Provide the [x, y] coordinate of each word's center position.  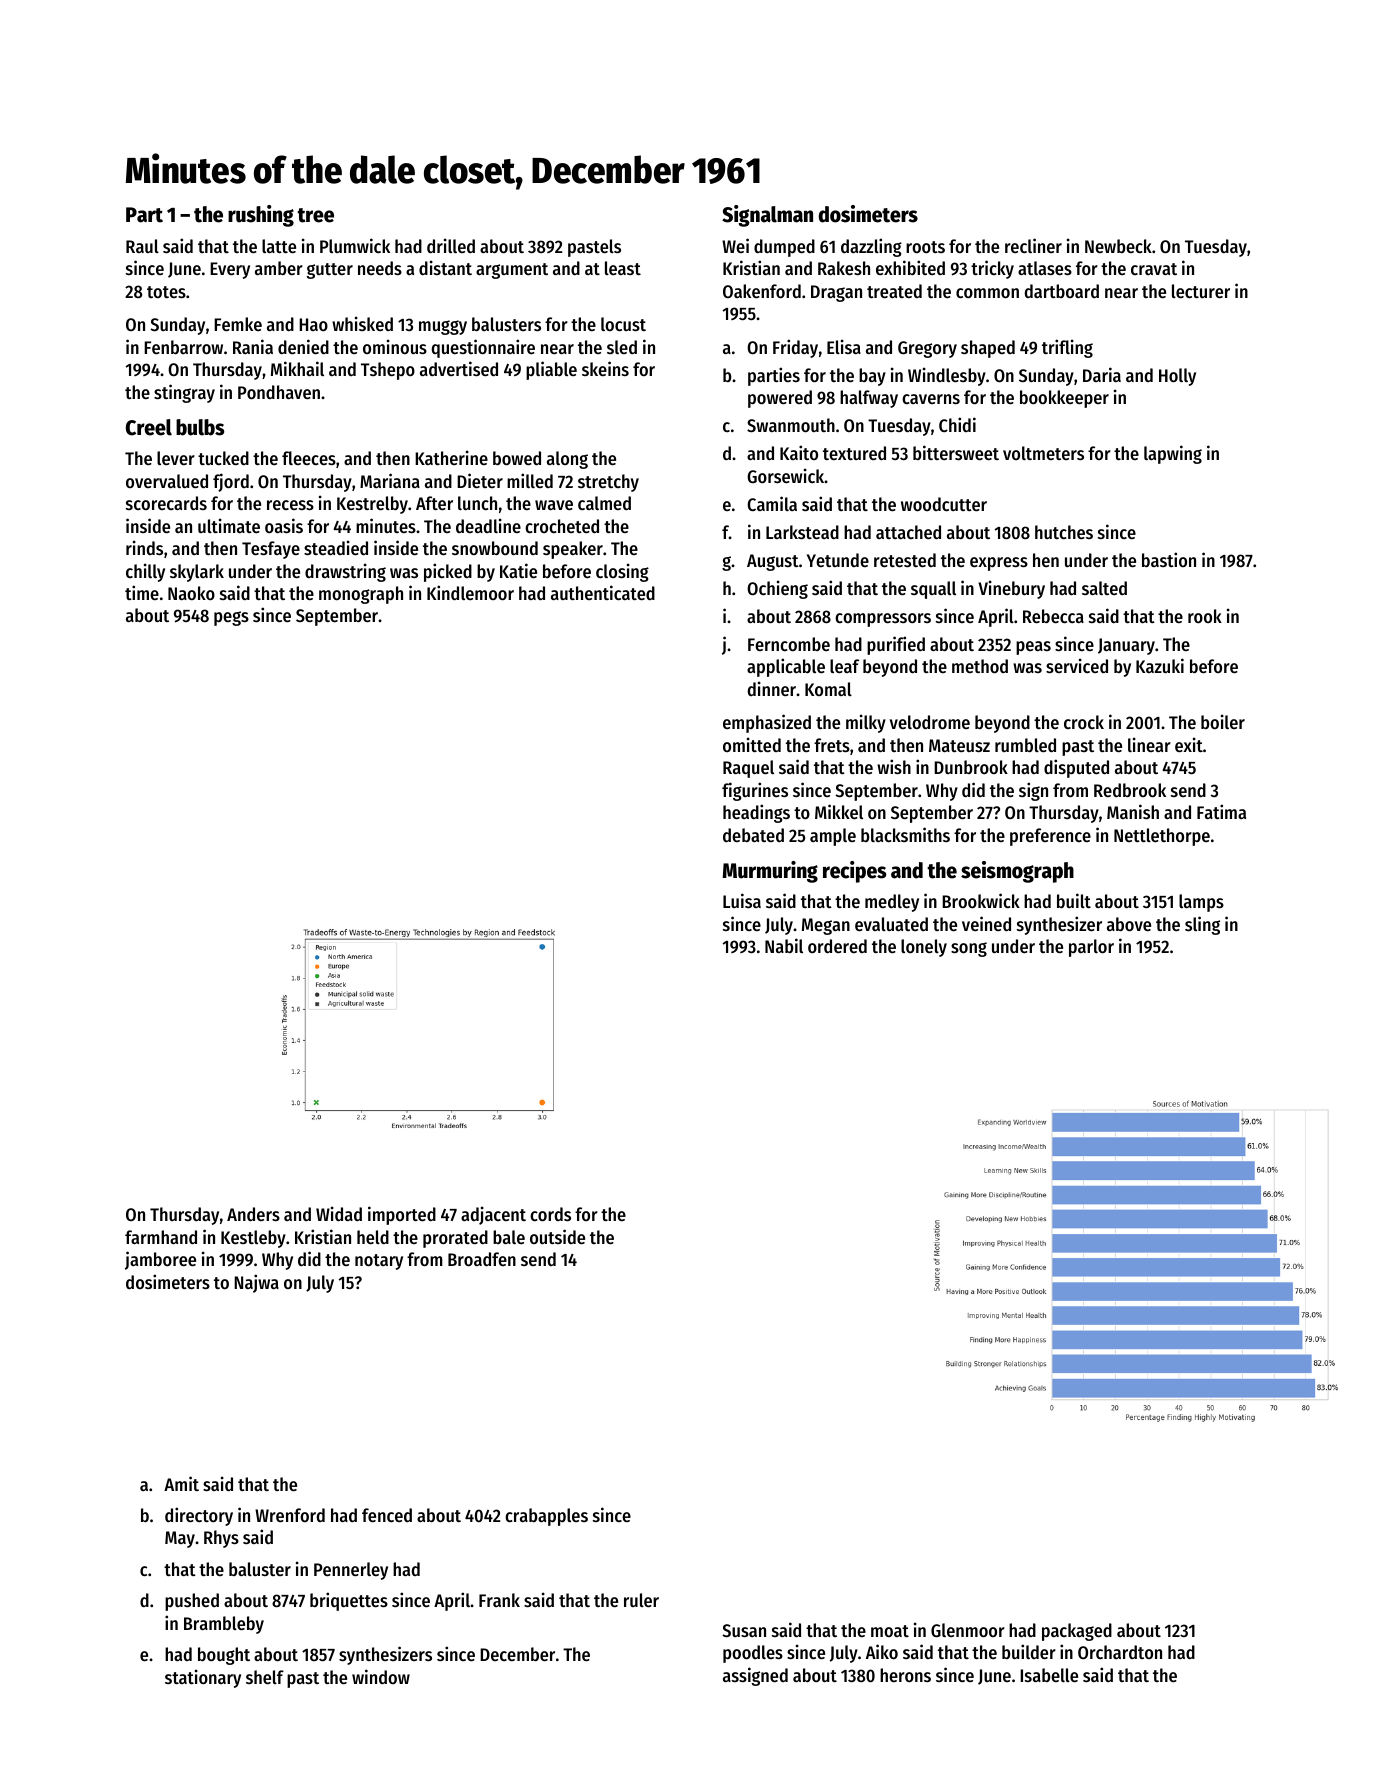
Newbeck [1118, 246]
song [969, 949]
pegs [231, 618]
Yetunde [838, 560]
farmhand [161, 1237]
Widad [339, 1213]
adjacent [493, 1215]
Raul [142, 246]
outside [557, 1236]
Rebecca [1053, 616]
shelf [265, 1677]
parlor [1091, 948]
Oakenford [762, 291]
